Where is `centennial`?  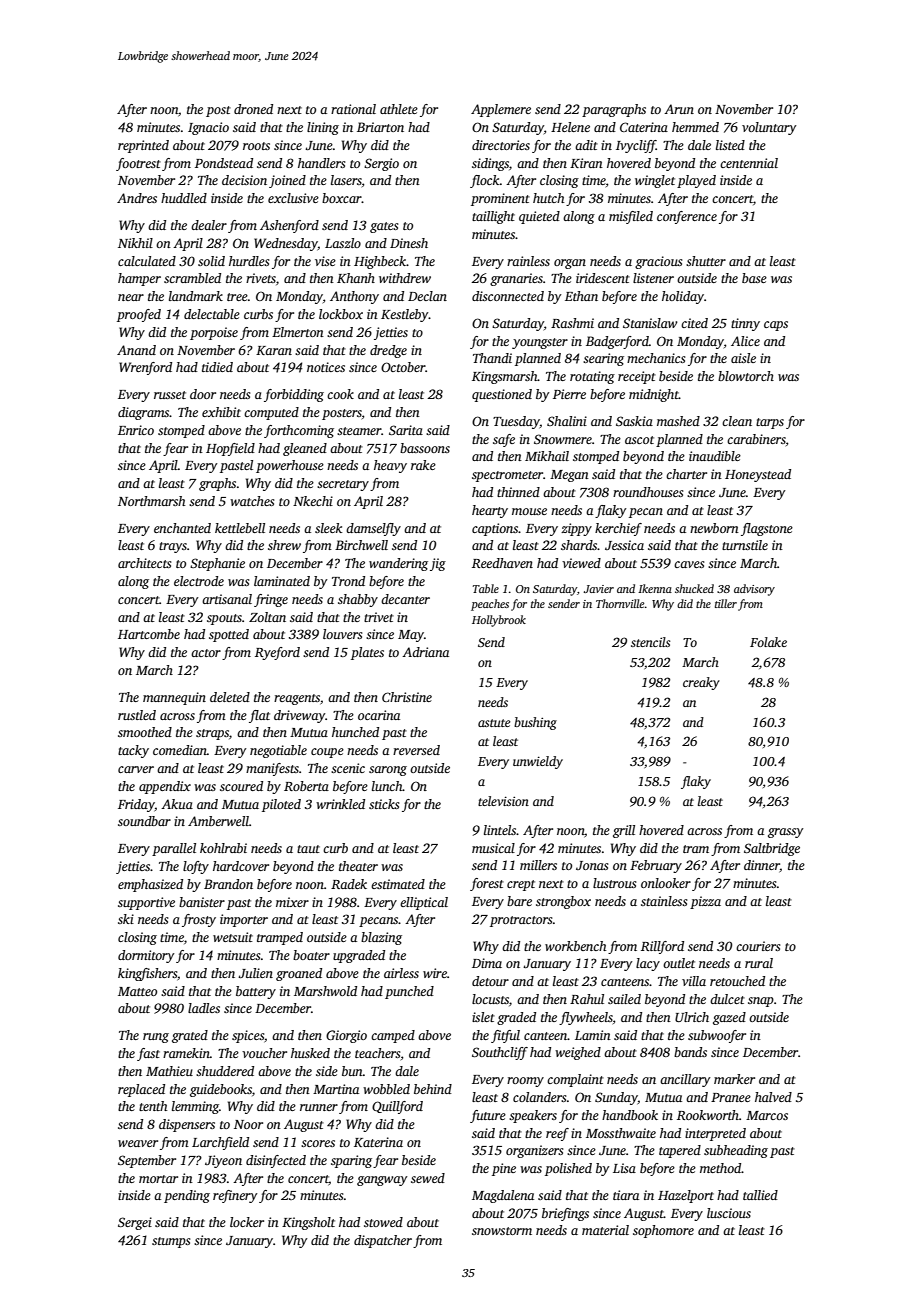 centennial is located at coordinates (749, 163).
